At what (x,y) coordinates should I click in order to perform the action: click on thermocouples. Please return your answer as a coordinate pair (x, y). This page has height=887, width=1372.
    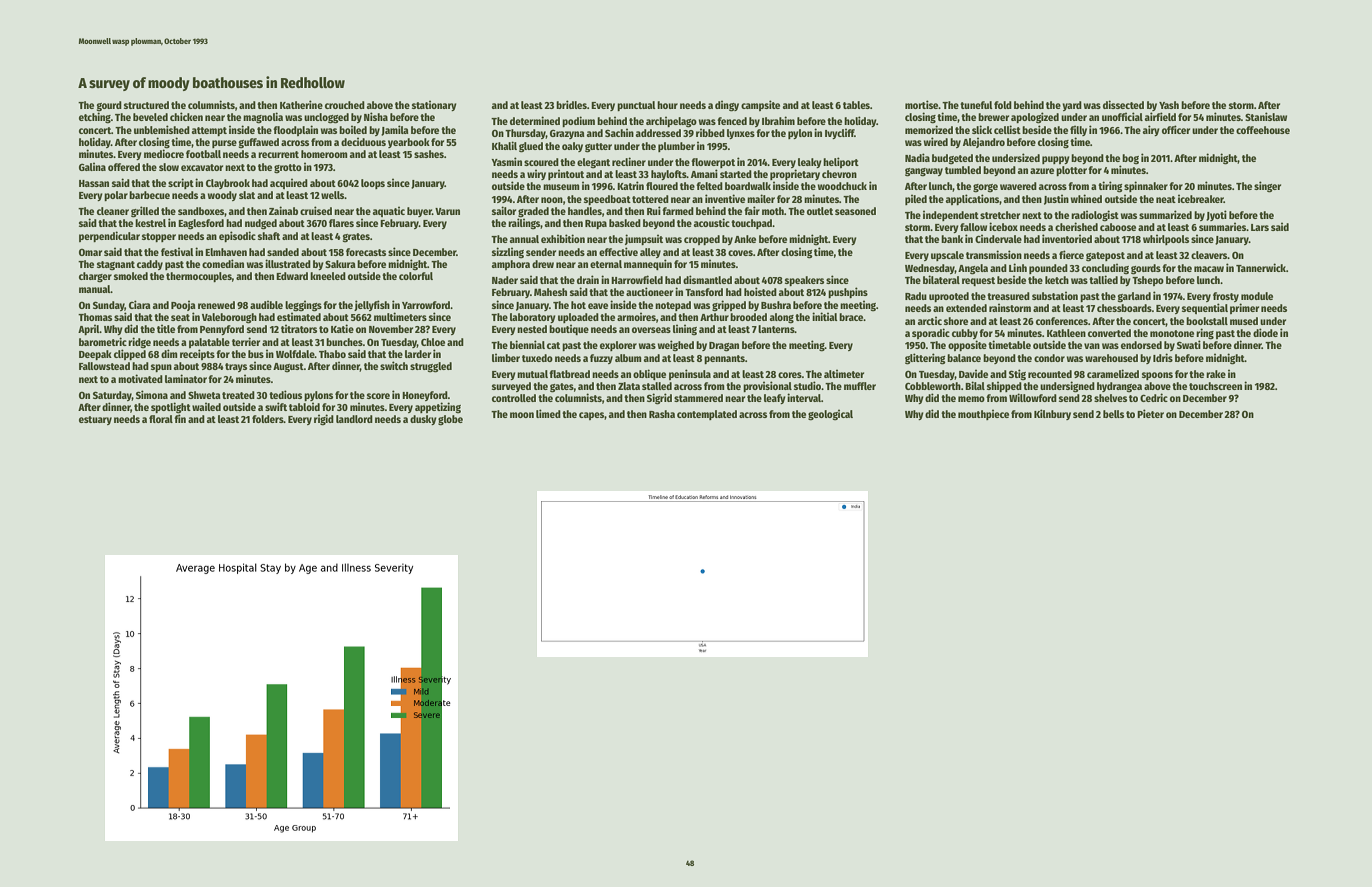
    Looking at the image, I should click on (199, 277).
